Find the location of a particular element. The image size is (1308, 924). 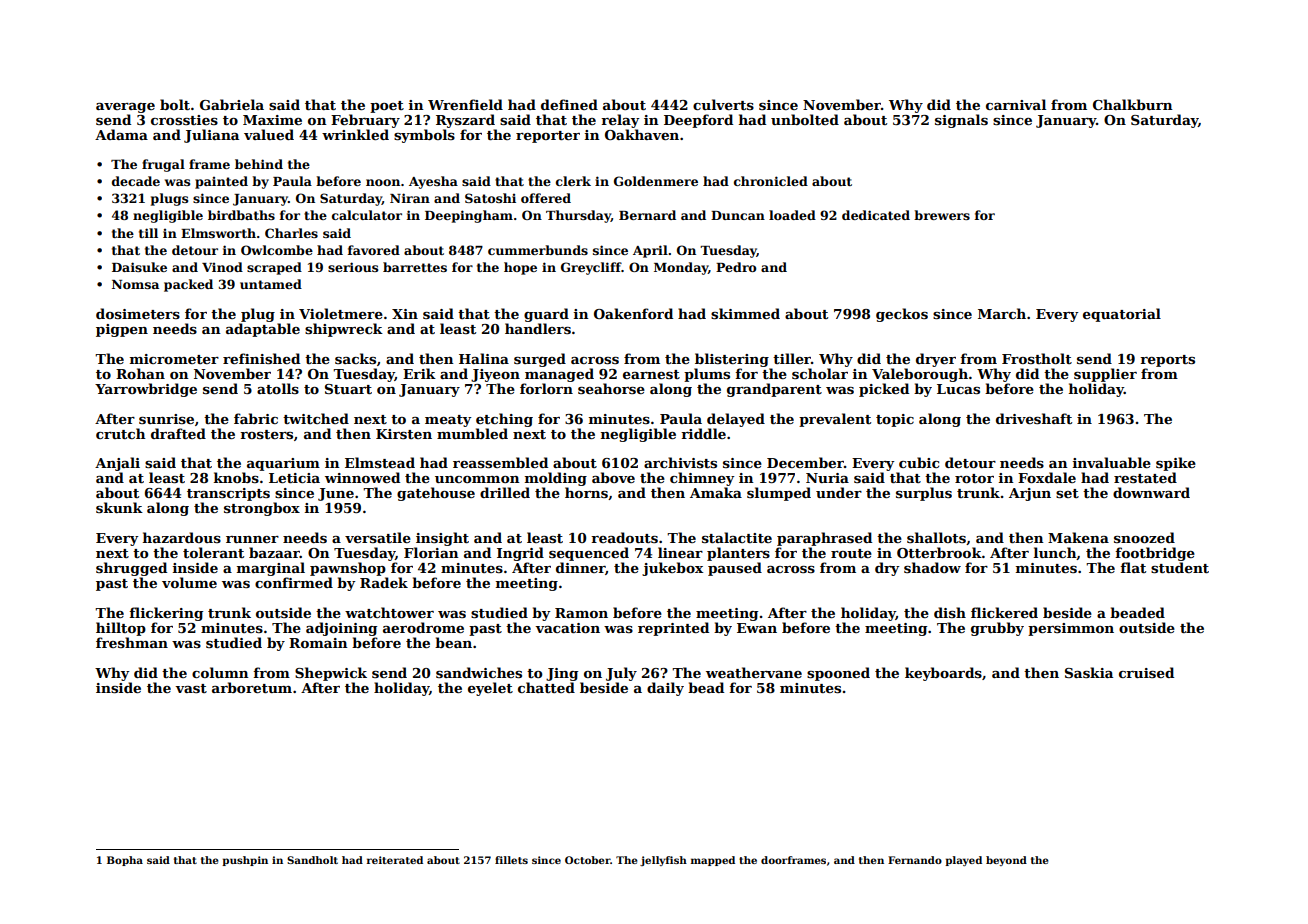

Bernard is located at coordinates (647, 215).
